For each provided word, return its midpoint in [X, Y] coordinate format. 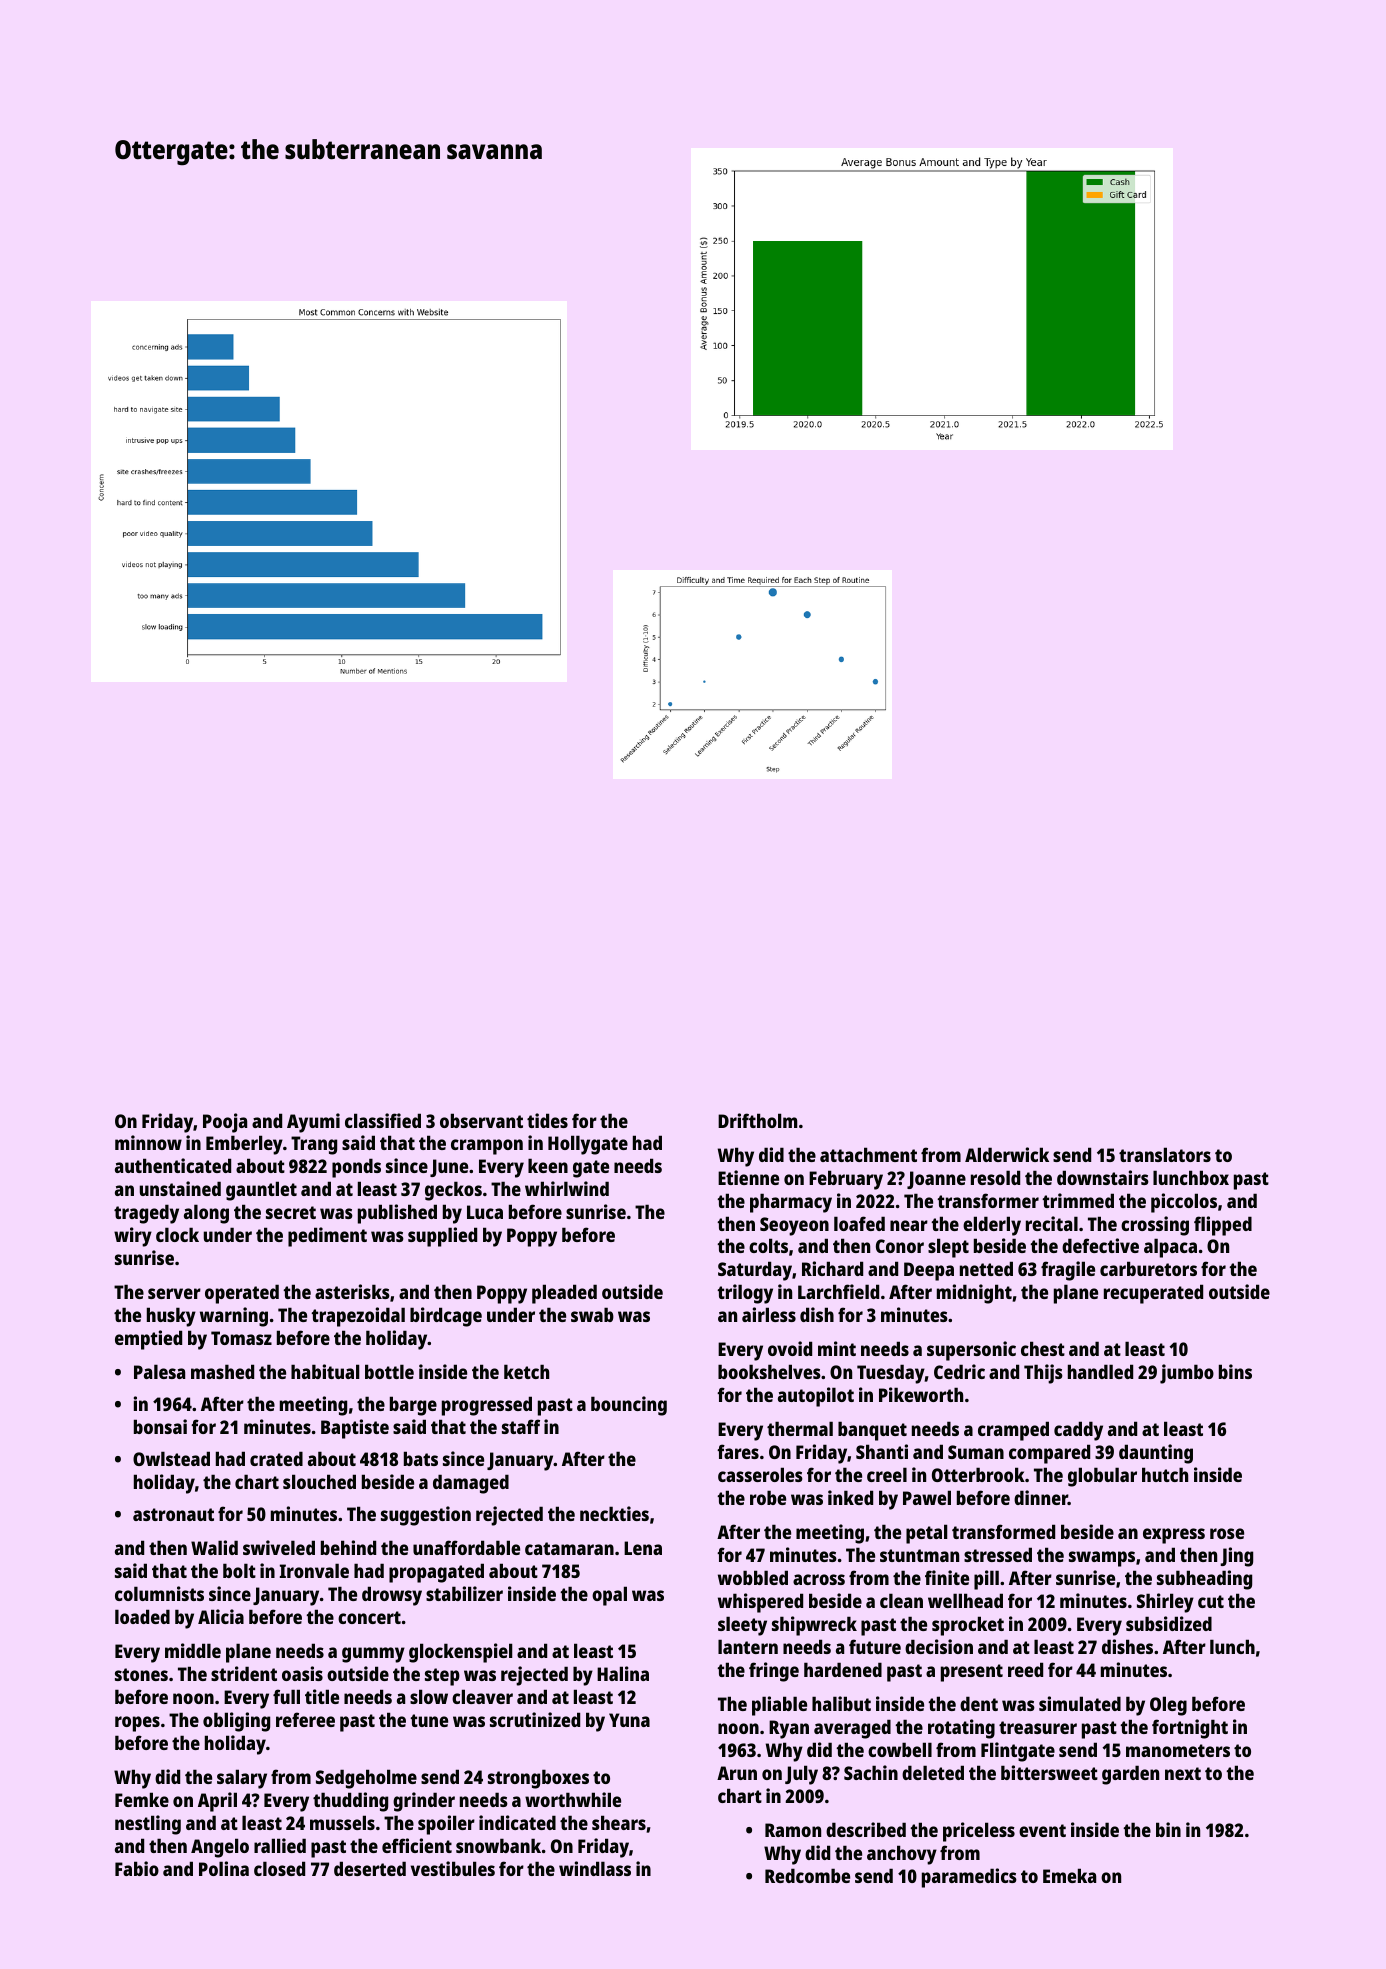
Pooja [225, 1123]
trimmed [1078, 1200]
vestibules [453, 1868]
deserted [370, 1868]
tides [547, 1120]
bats [421, 1458]
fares [738, 1451]
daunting [1156, 1454]
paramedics [969, 1878]
